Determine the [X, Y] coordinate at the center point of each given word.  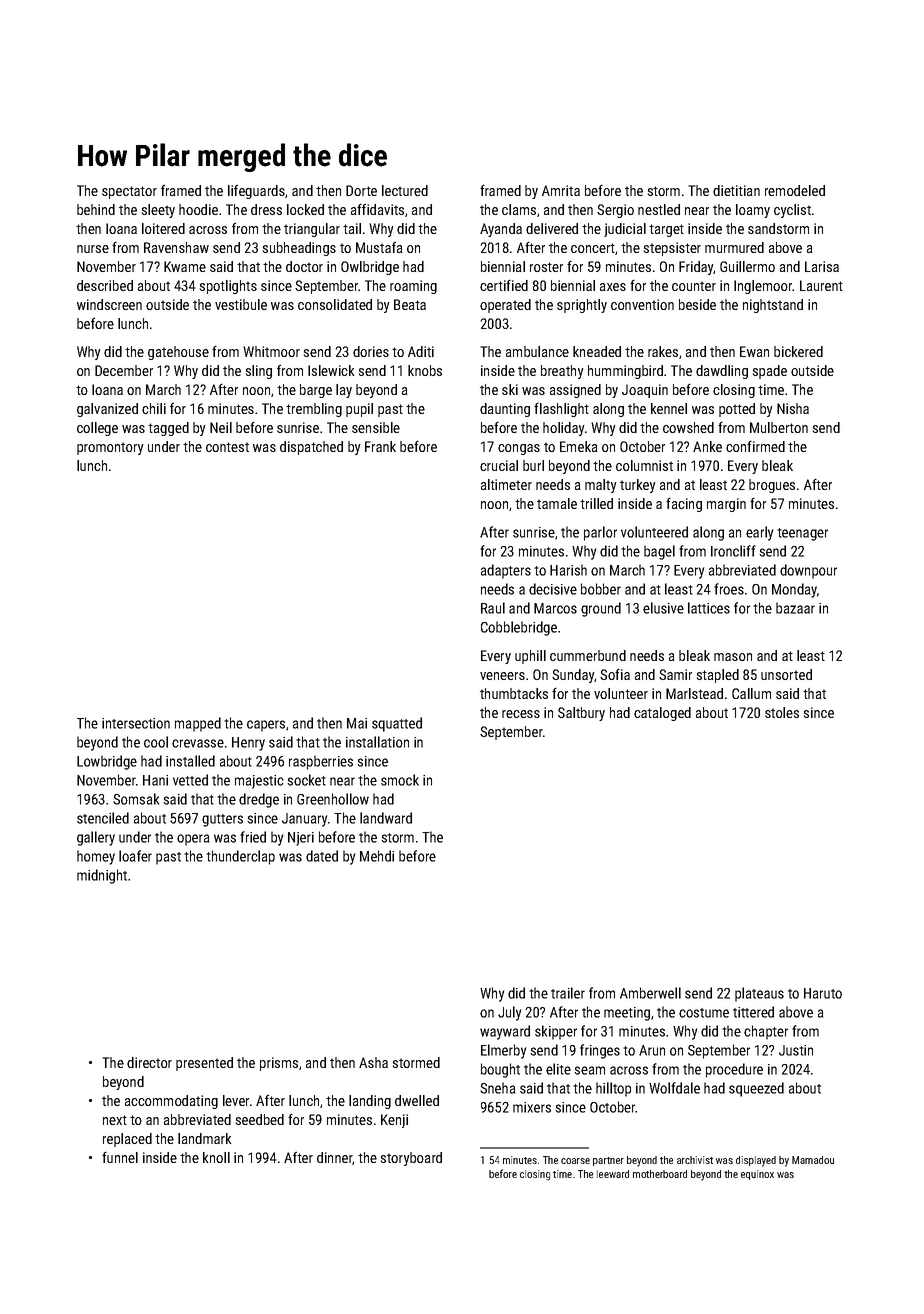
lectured [405, 190]
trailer [568, 993]
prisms [279, 1064]
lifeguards [256, 191]
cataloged [662, 714]
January [304, 820]
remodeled [795, 190]
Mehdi [377, 856]
